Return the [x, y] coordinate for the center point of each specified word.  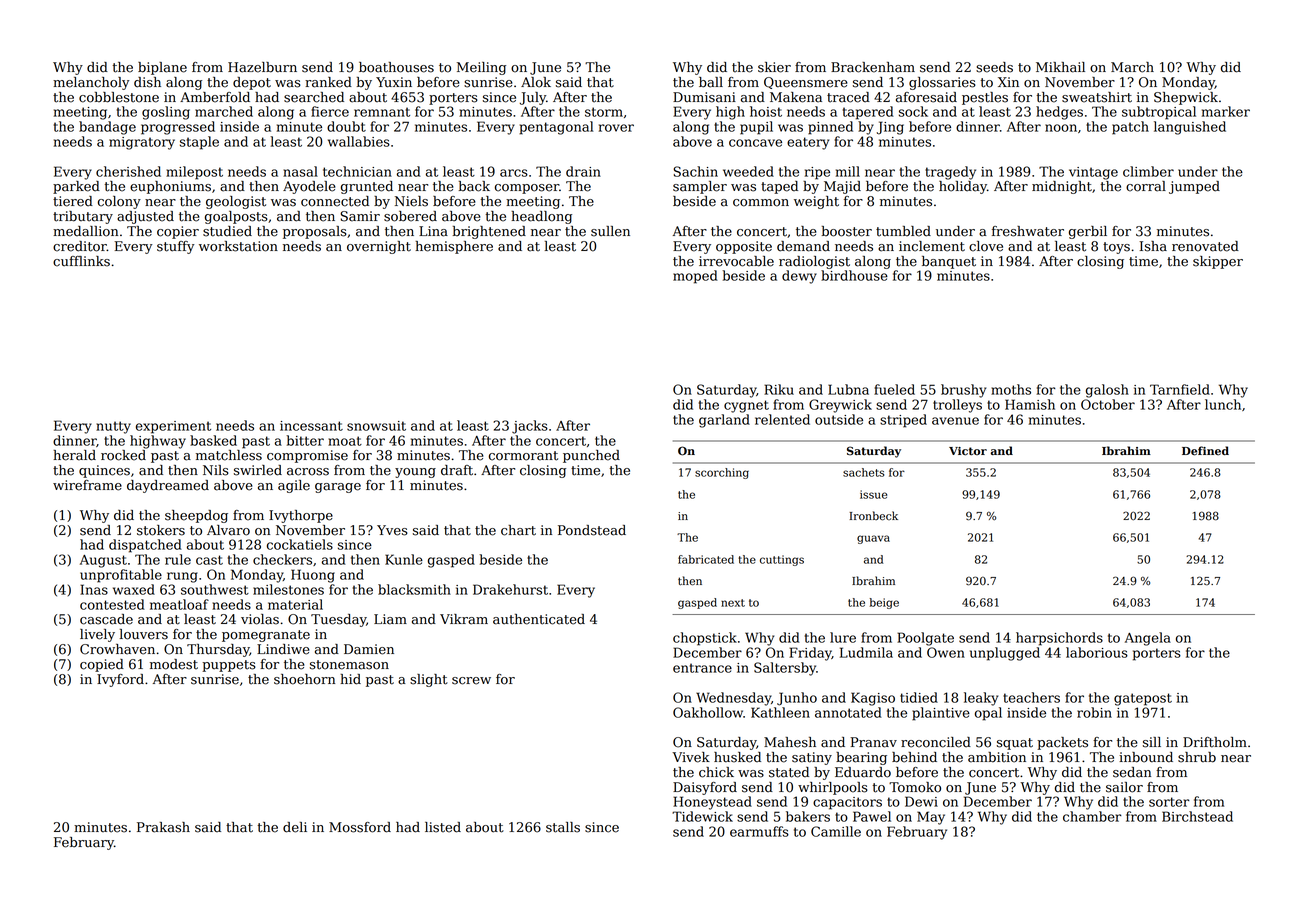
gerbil [1088, 232]
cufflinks [81, 261]
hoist [766, 111]
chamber [1092, 816]
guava [873, 539]
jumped [1194, 187]
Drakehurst [510, 589]
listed [443, 827]
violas [260, 619]
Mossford [360, 827]
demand [803, 246]
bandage [107, 128]
